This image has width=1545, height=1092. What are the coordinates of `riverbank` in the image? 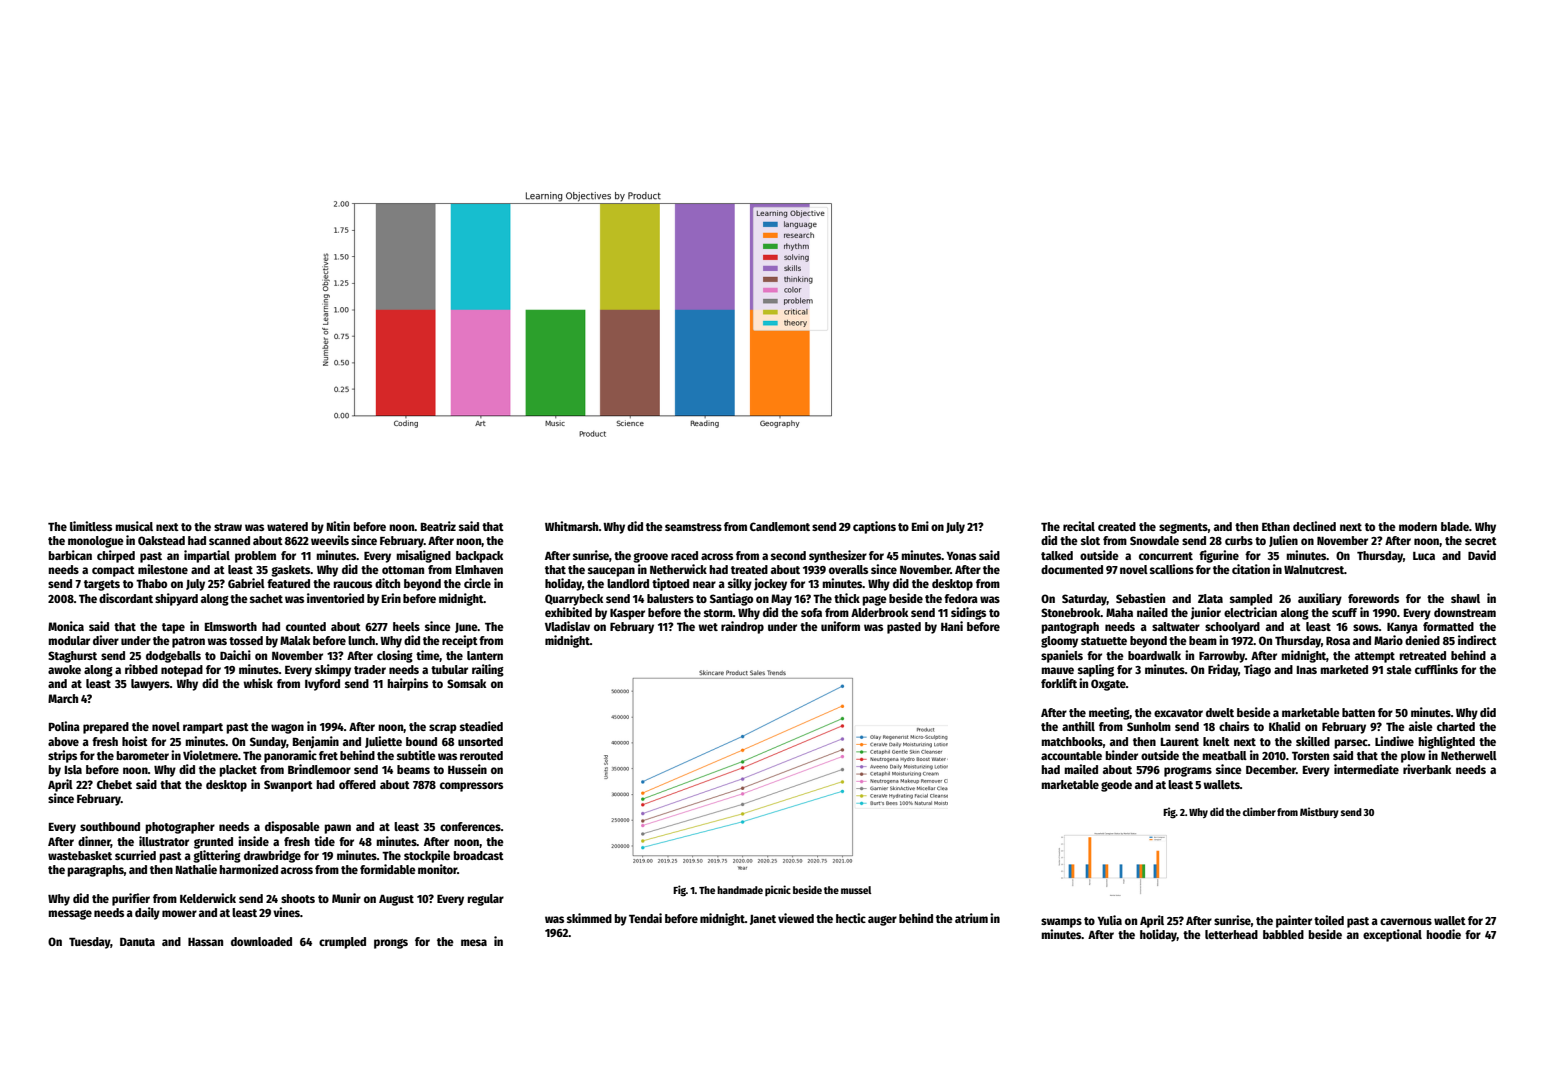 It's located at (1427, 769).
